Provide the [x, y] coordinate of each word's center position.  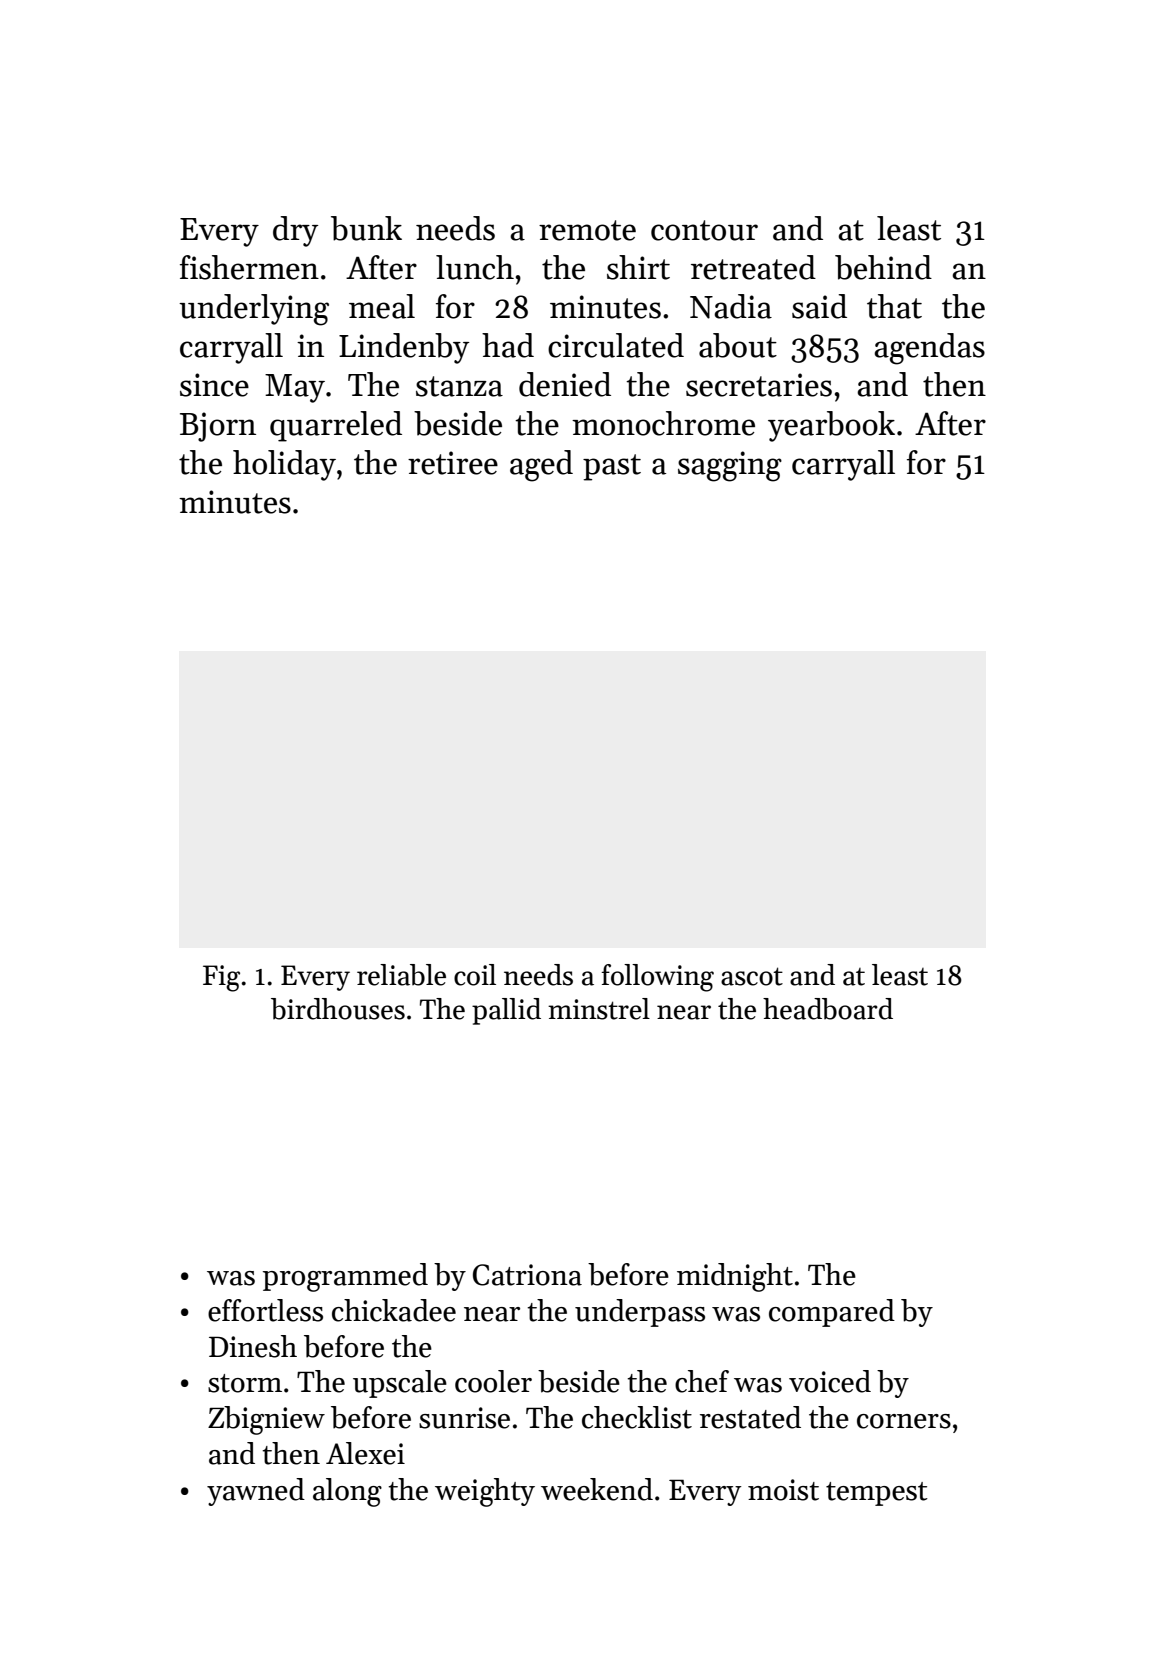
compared [832, 1313]
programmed [345, 1277]
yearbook [831, 426]
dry [295, 231]
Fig [221, 978]
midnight [735, 1277]
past [612, 467]
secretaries [759, 385]
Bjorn [218, 427]
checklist [637, 1417]
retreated [753, 267]
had [508, 345]
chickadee [394, 1310]
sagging [730, 466]
